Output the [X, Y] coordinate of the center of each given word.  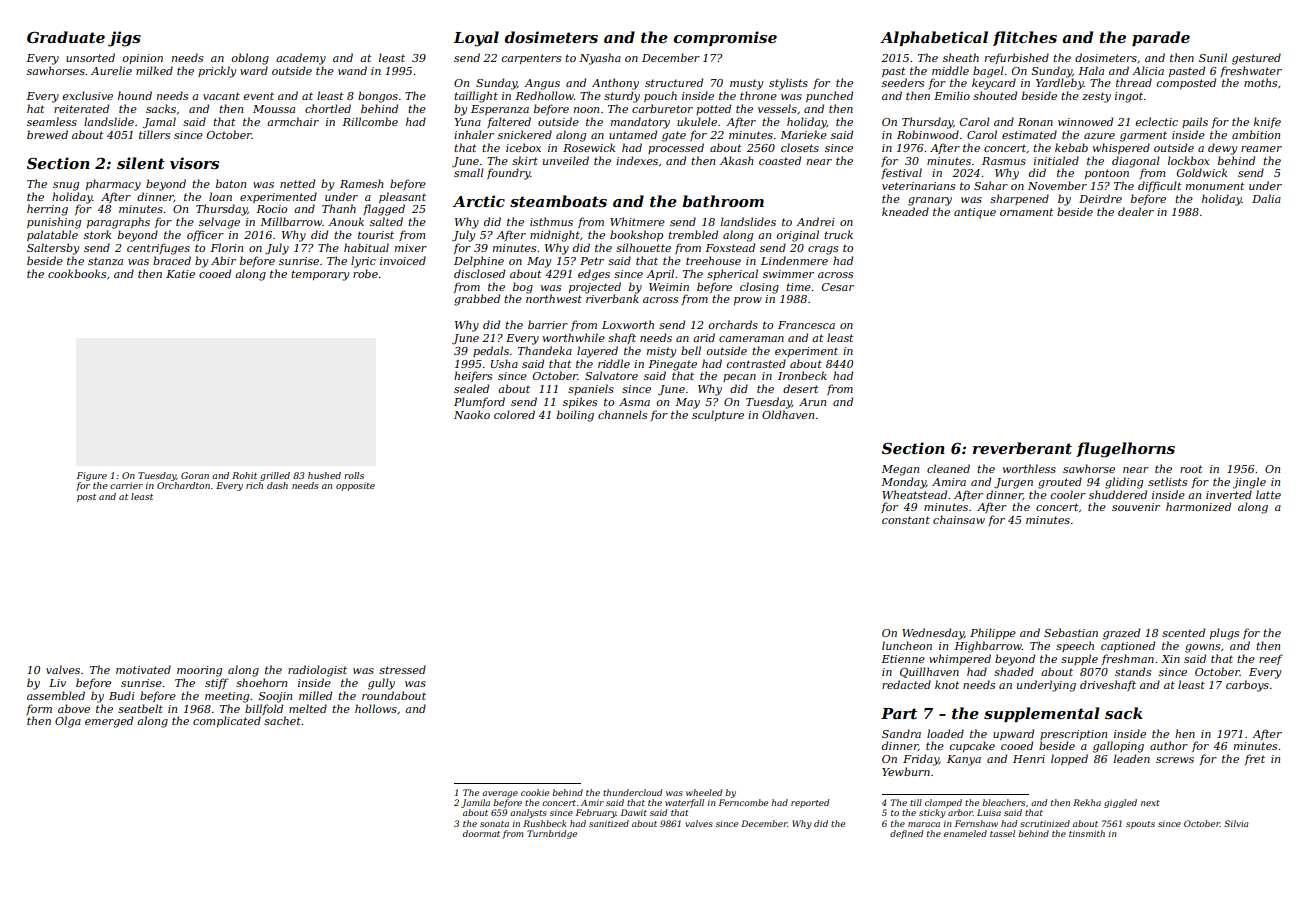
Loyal [476, 39]
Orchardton [183, 485]
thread [1134, 82]
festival [901, 173]
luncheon [907, 645]
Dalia [1266, 198]
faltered [509, 122]
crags [823, 250]
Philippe [993, 633]
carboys [1247, 686]
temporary [320, 275]
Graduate [66, 37]
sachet [282, 720]
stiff [217, 683]
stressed [402, 669]
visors [194, 163]
